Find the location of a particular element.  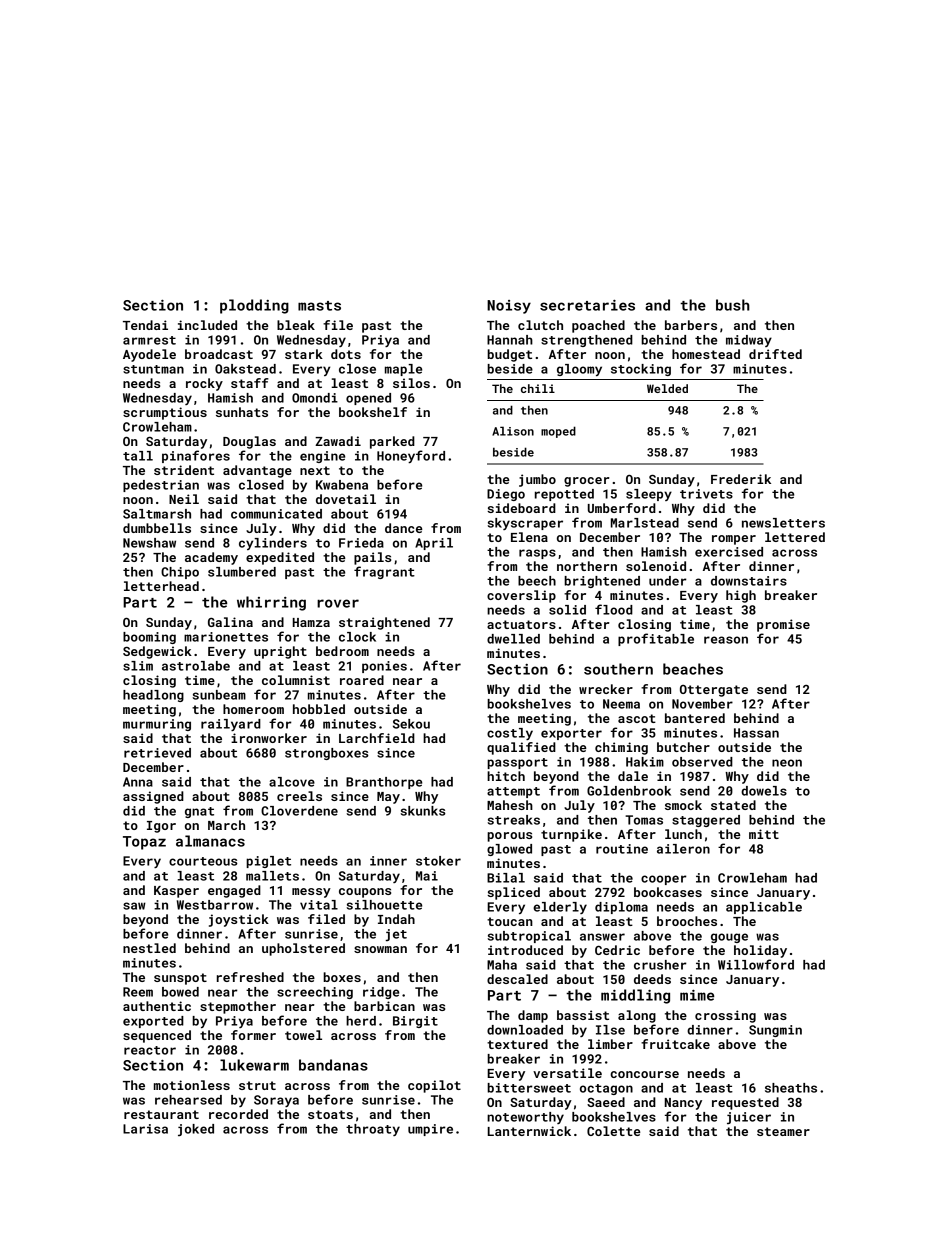

masts is located at coordinates (319, 306).
